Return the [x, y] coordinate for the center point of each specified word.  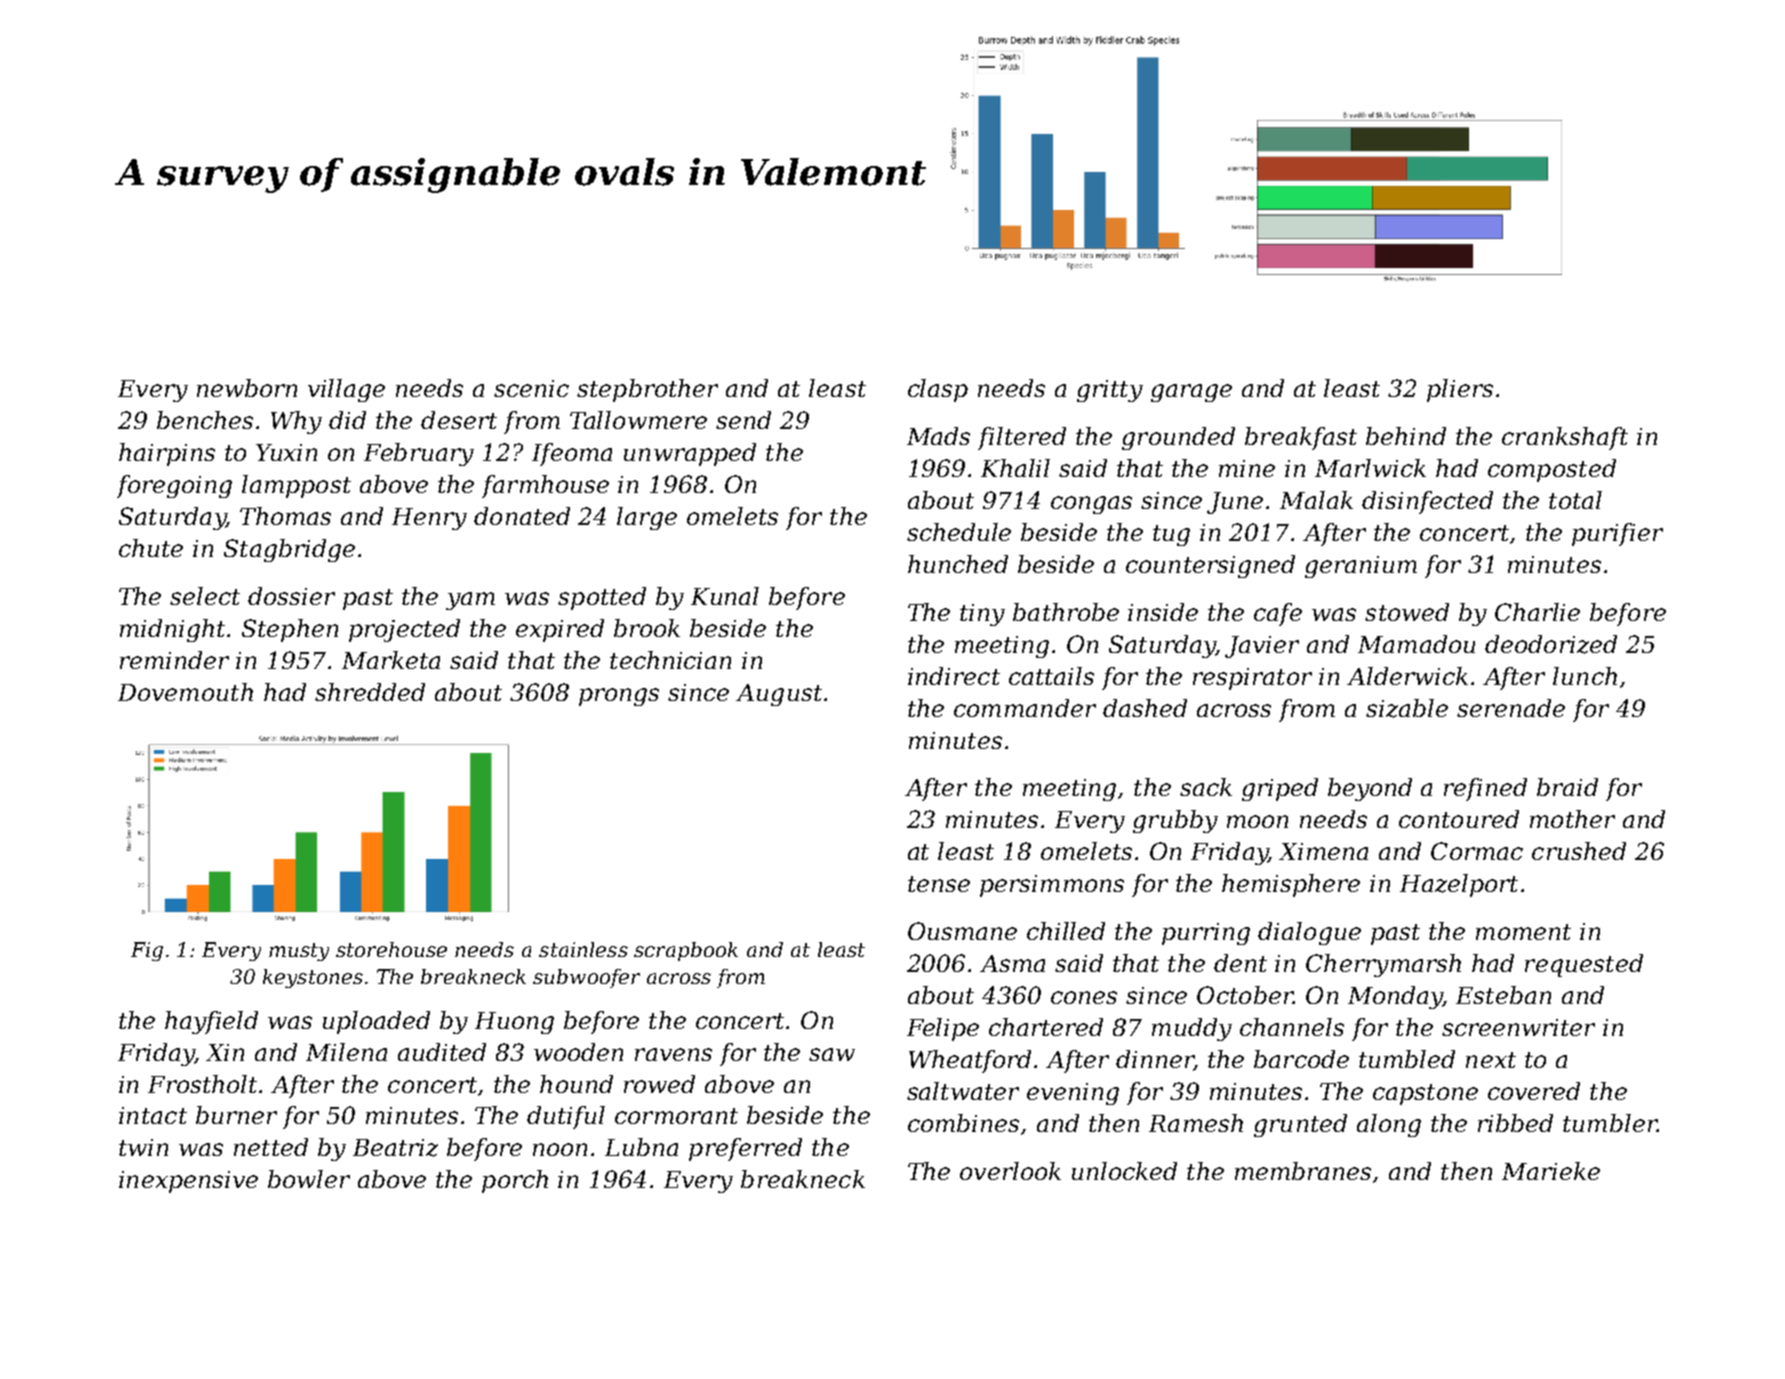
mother [1572, 819]
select [205, 596]
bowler [309, 1179]
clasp [938, 390]
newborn [247, 388]
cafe [1278, 614]
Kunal [725, 596]
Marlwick [1370, 468]
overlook [1010, 1171]
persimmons [1052, 886]
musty [299, 952]
